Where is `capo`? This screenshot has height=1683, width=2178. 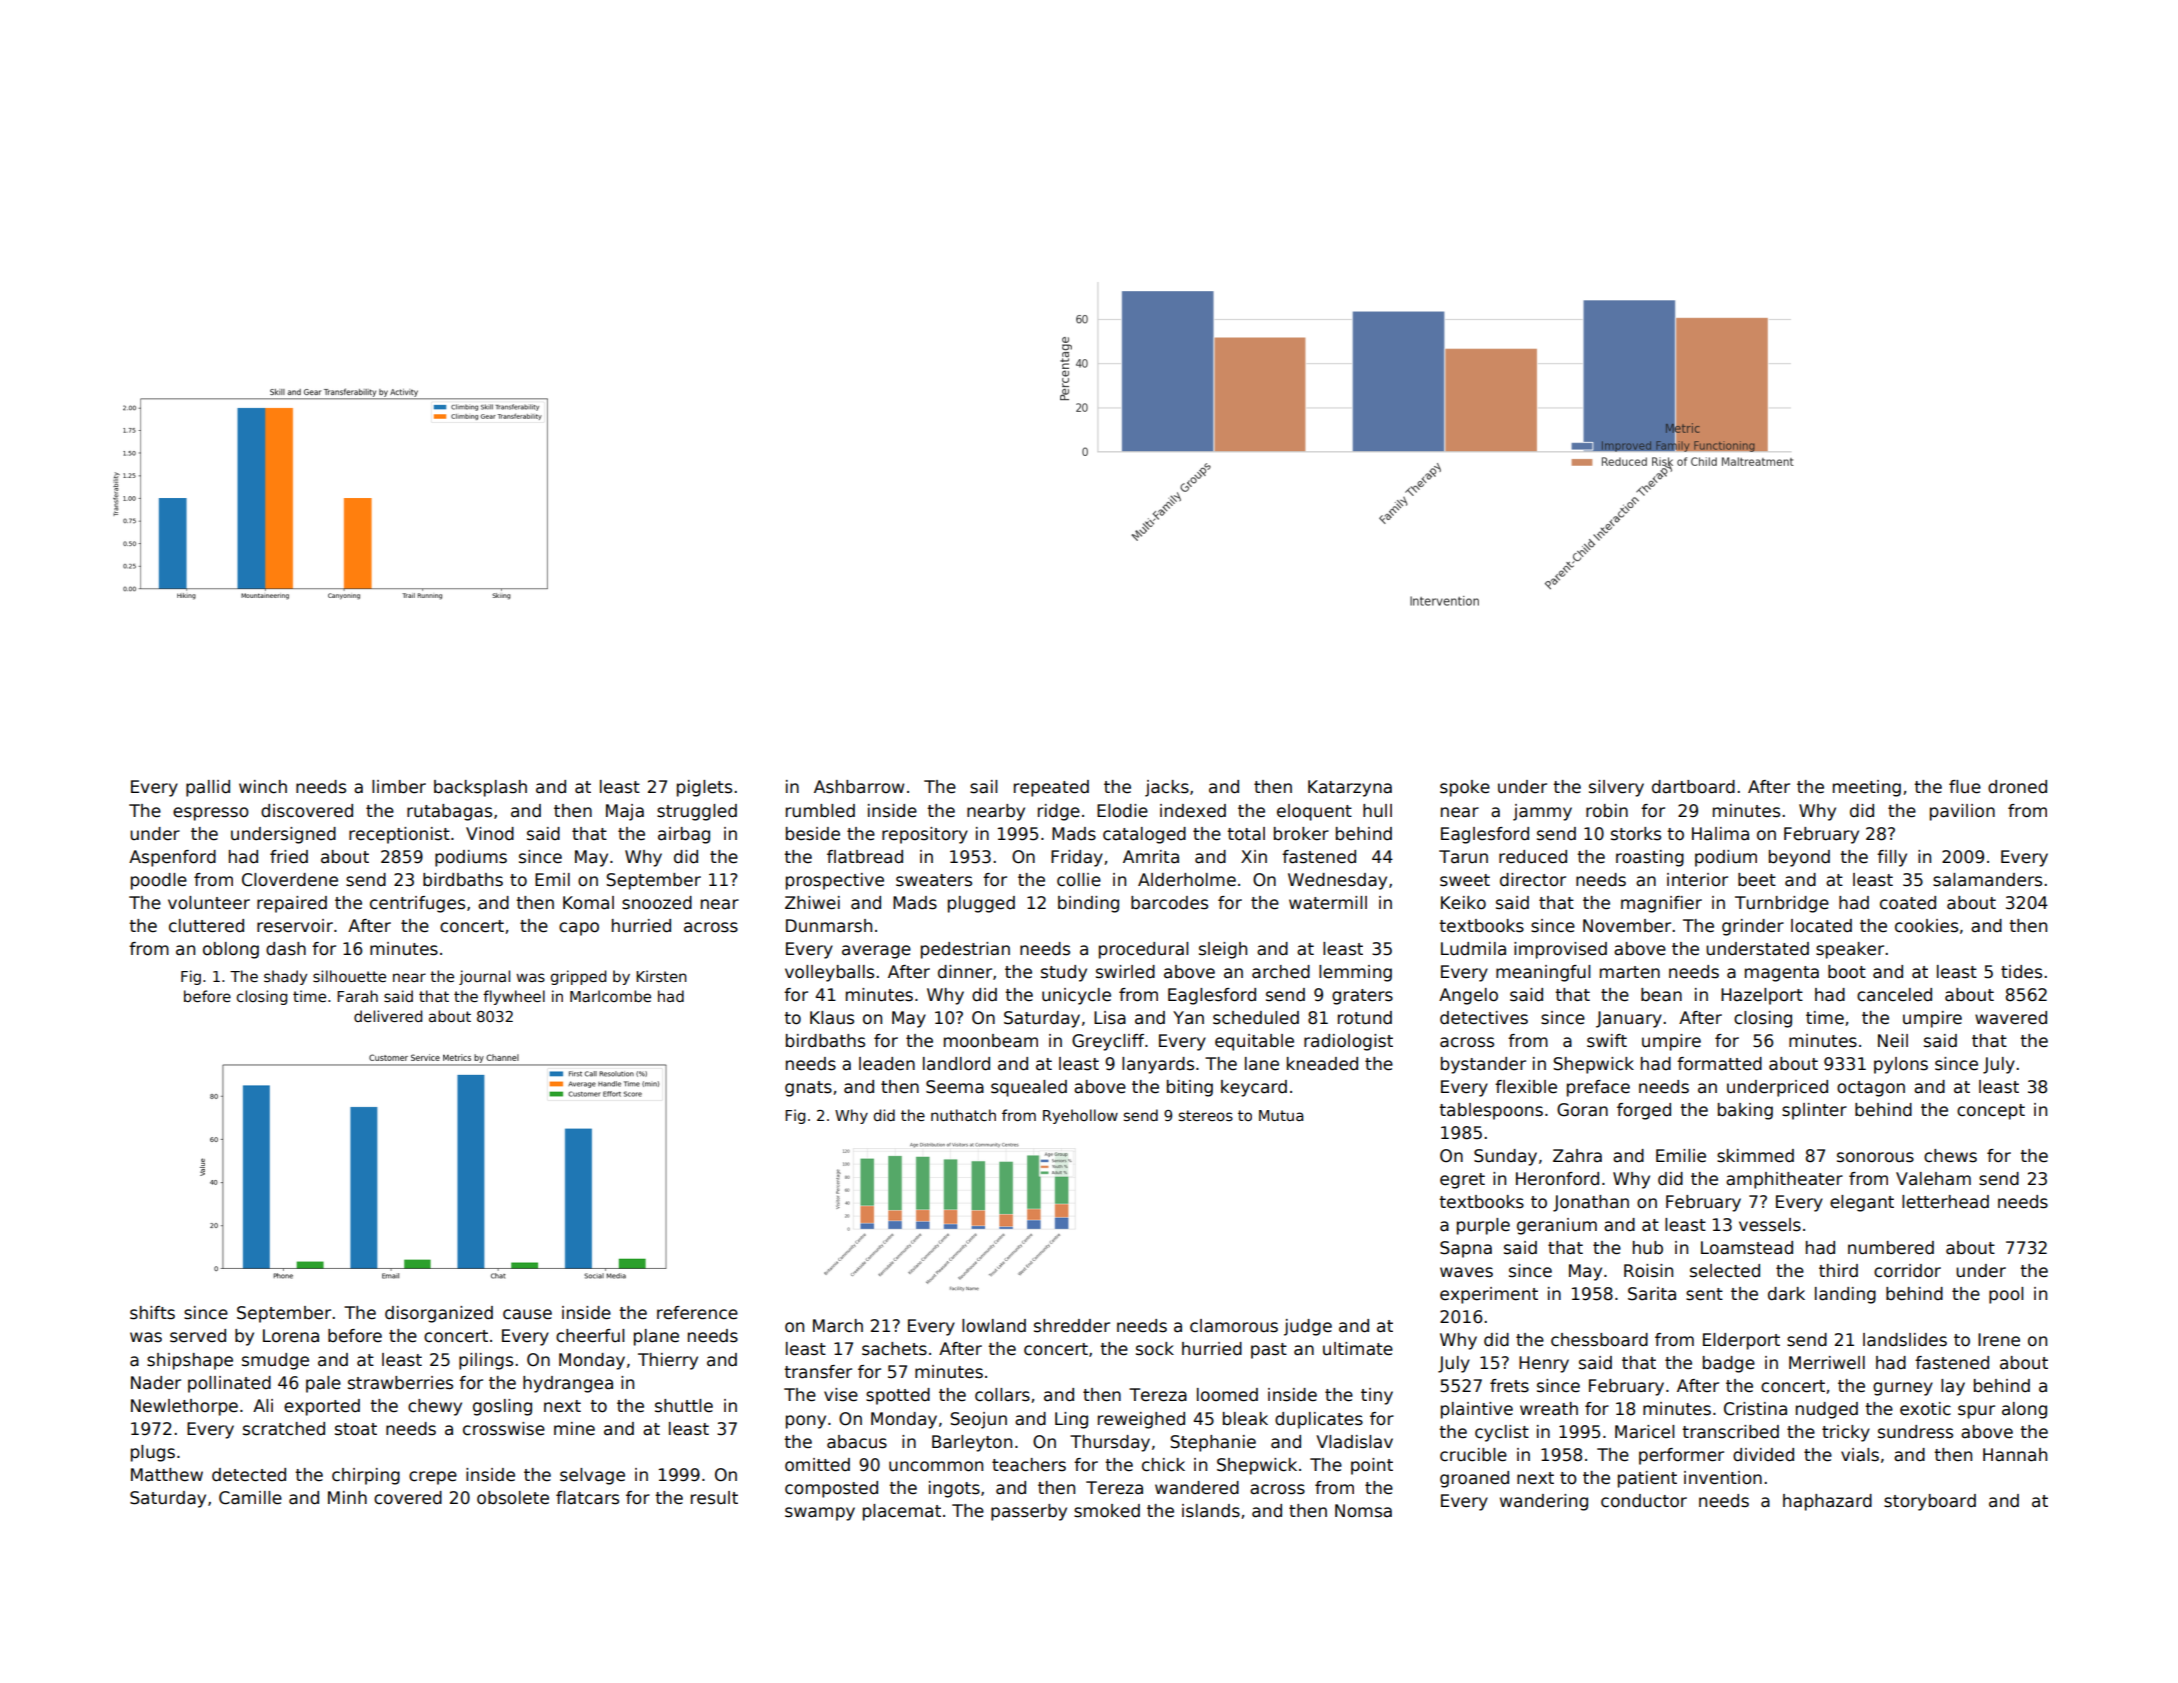 capo is located at coordinates (579, 929).
